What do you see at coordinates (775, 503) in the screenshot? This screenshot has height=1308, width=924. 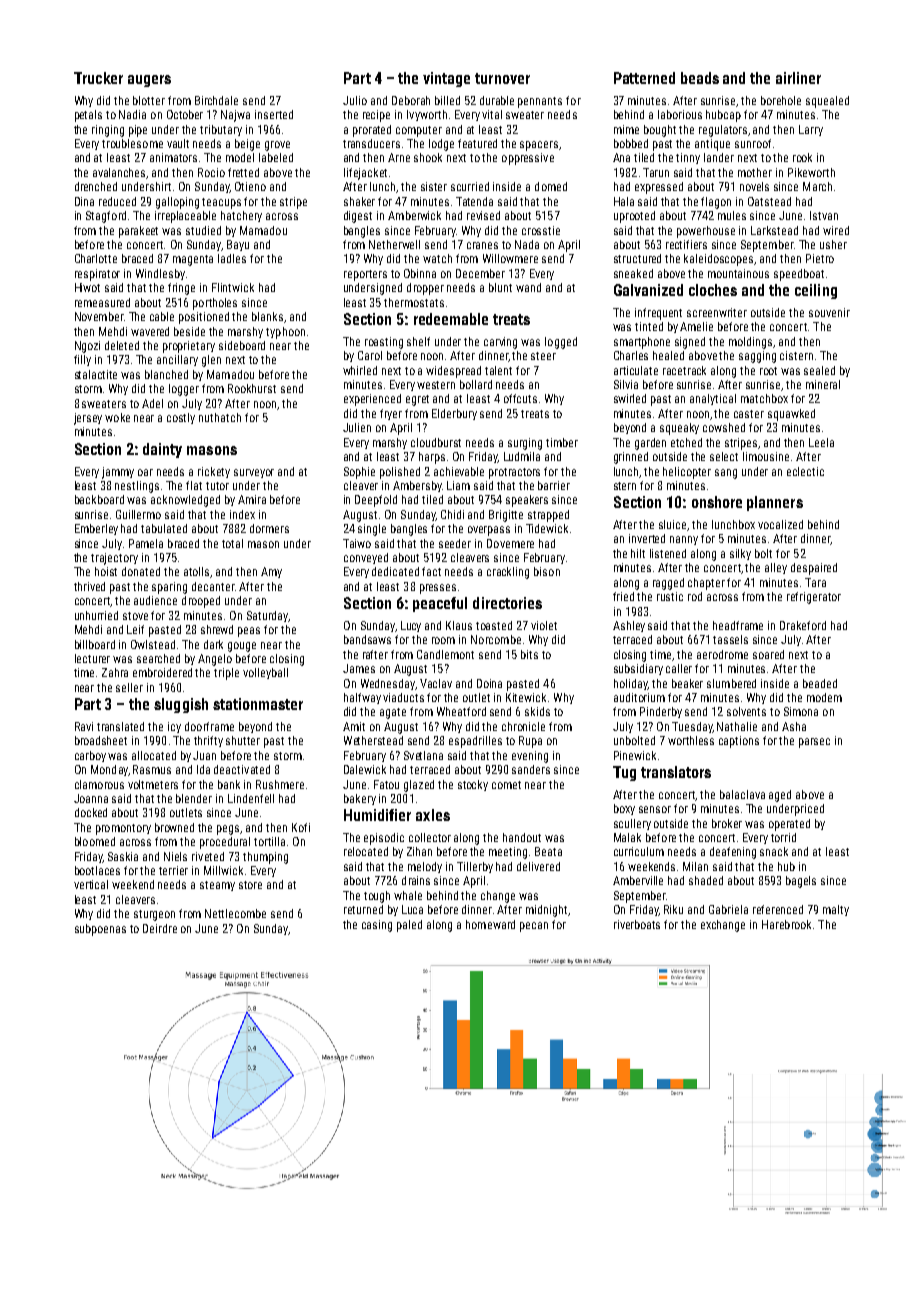 I see `planners` at bounding box center [775, 503].
